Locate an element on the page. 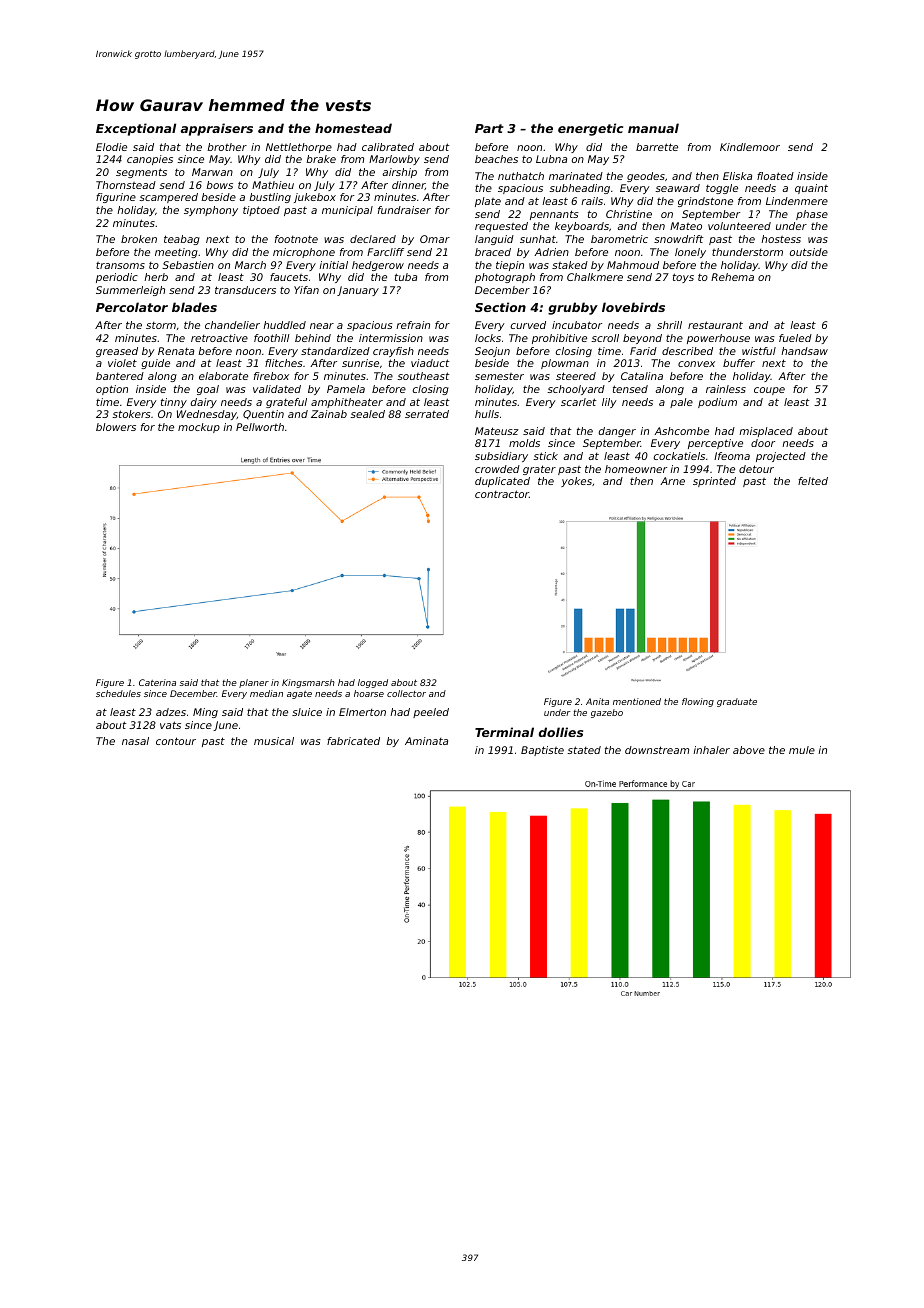 Image resolution: width=924 pixels, height=1308 pixels. viaduct is located at coordinates (430, 363).
